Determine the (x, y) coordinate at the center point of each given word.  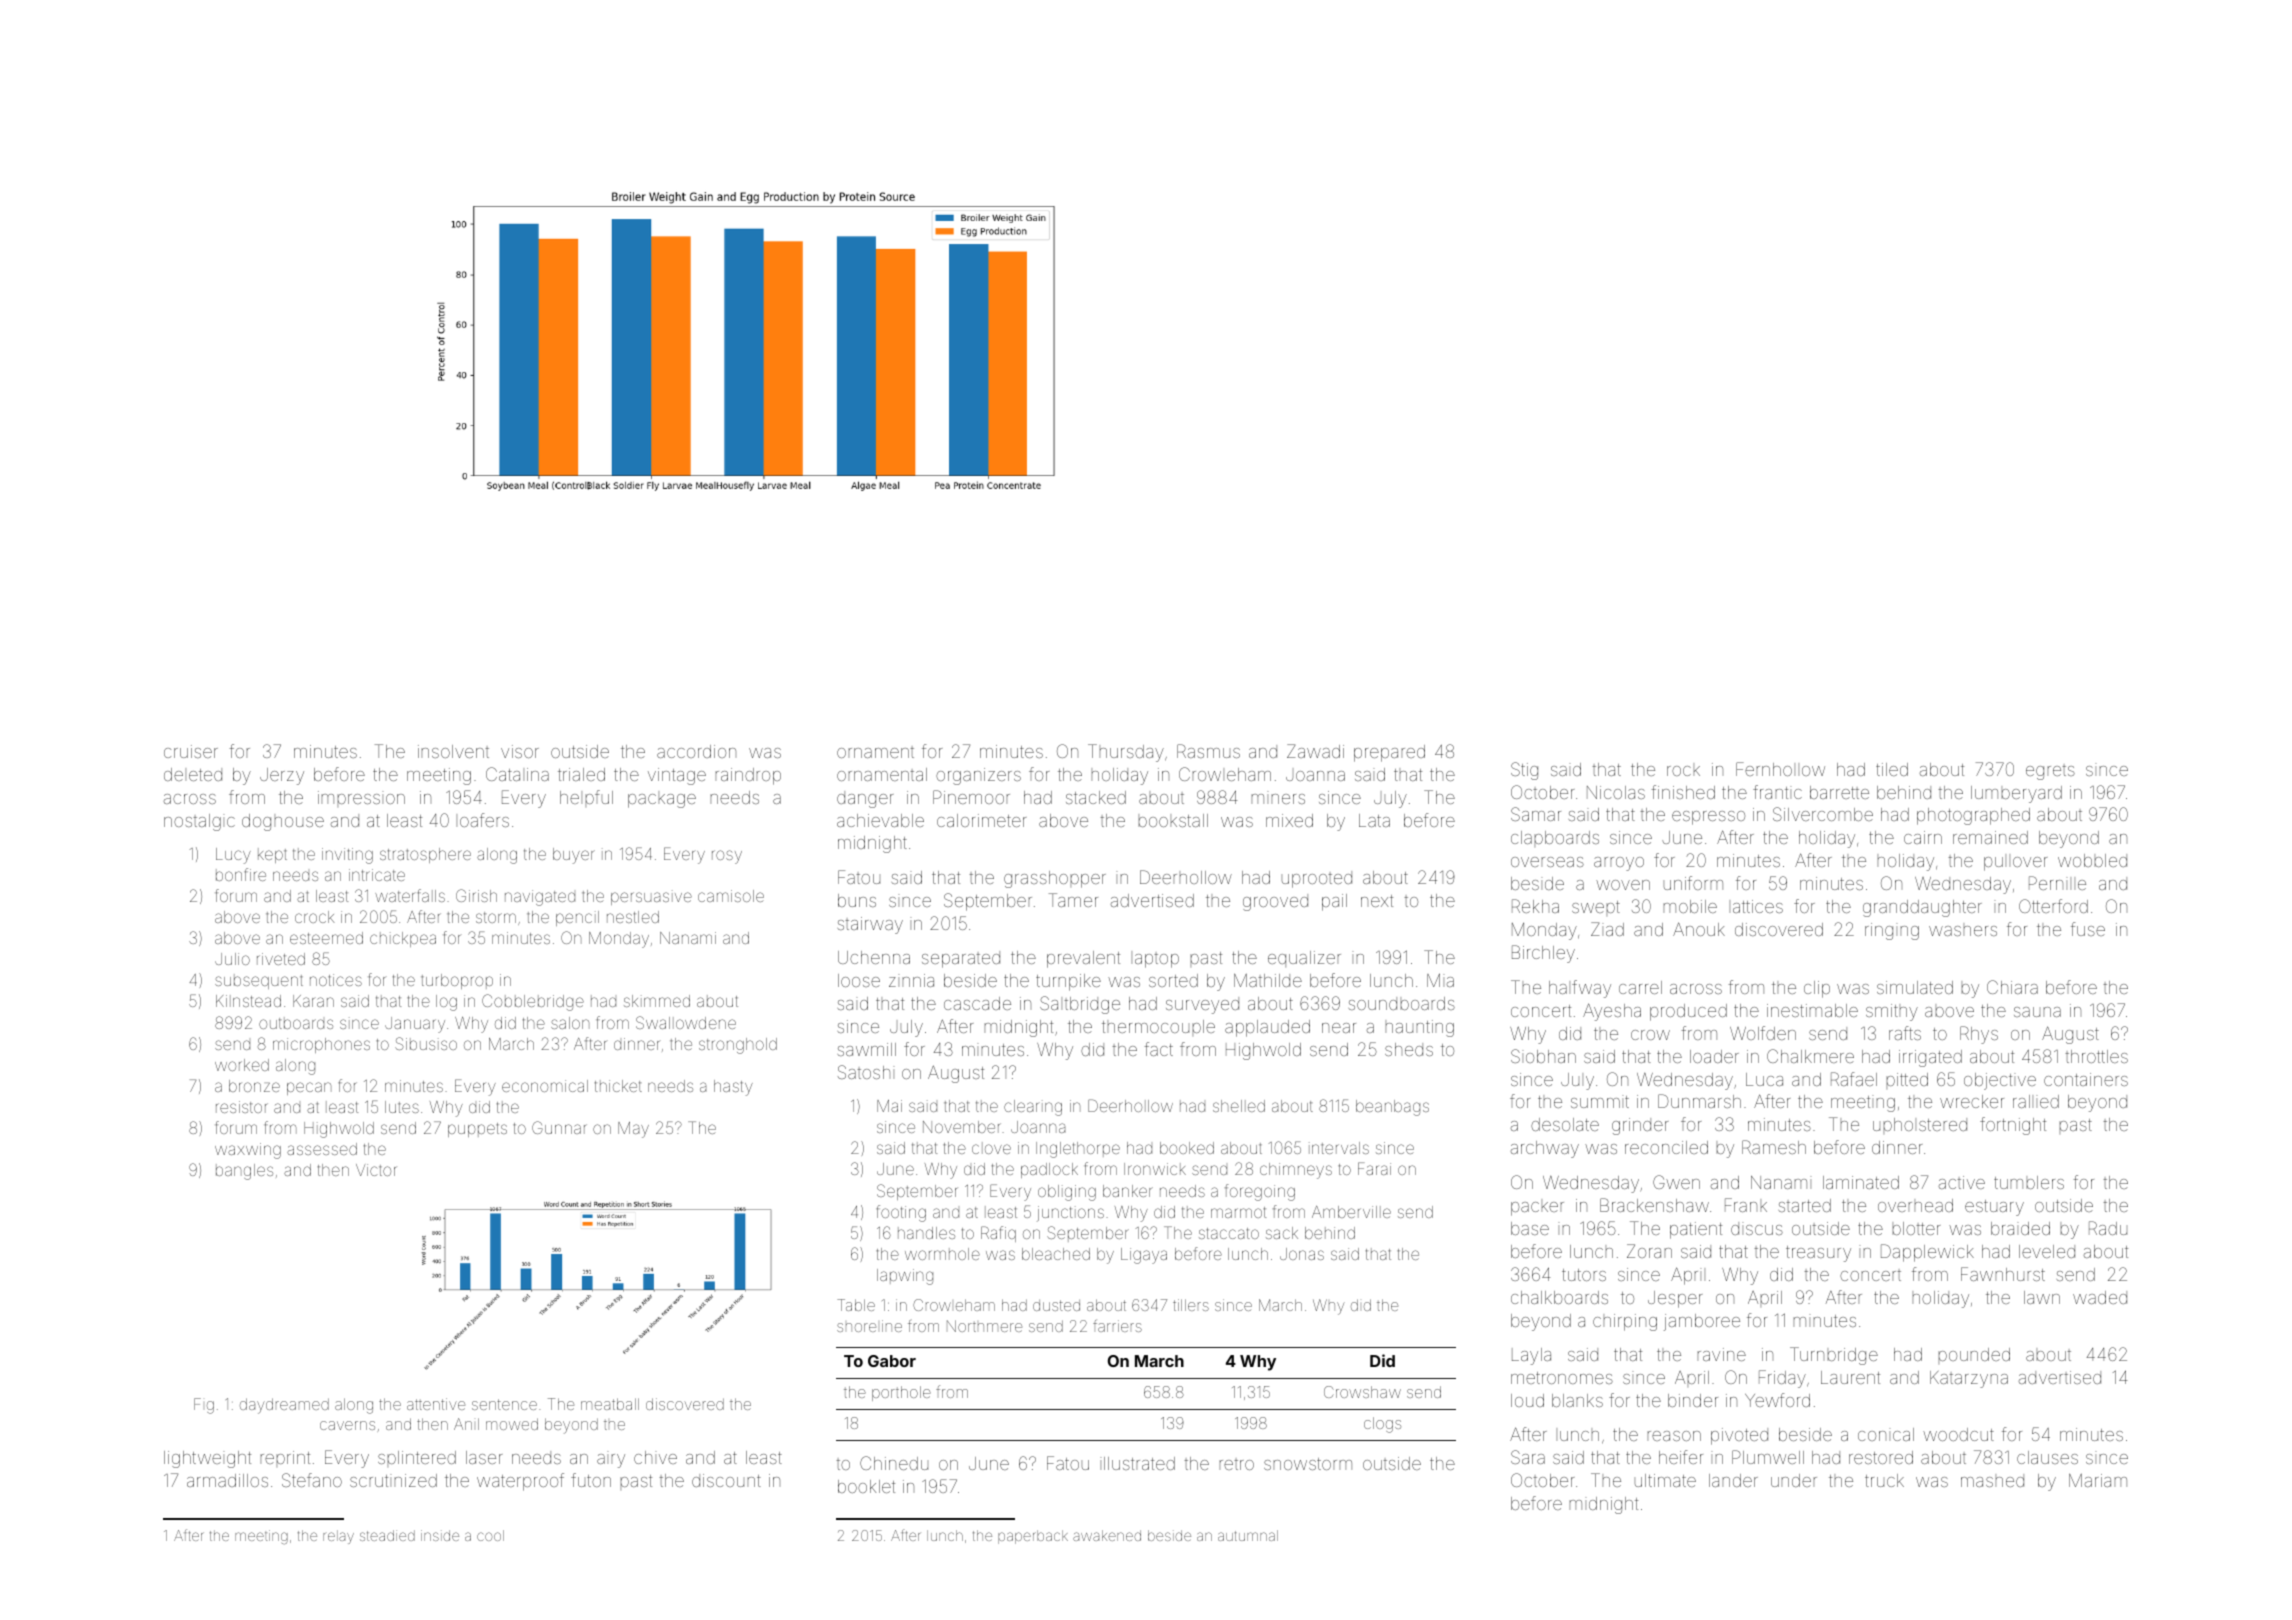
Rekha (1535, 906)
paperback (1033, 1537)
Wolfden (1763, 1033)
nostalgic (199, 822)
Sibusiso (426, 1043)
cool (490, 1535)
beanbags (1392, 1108)
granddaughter (1922, 908)
